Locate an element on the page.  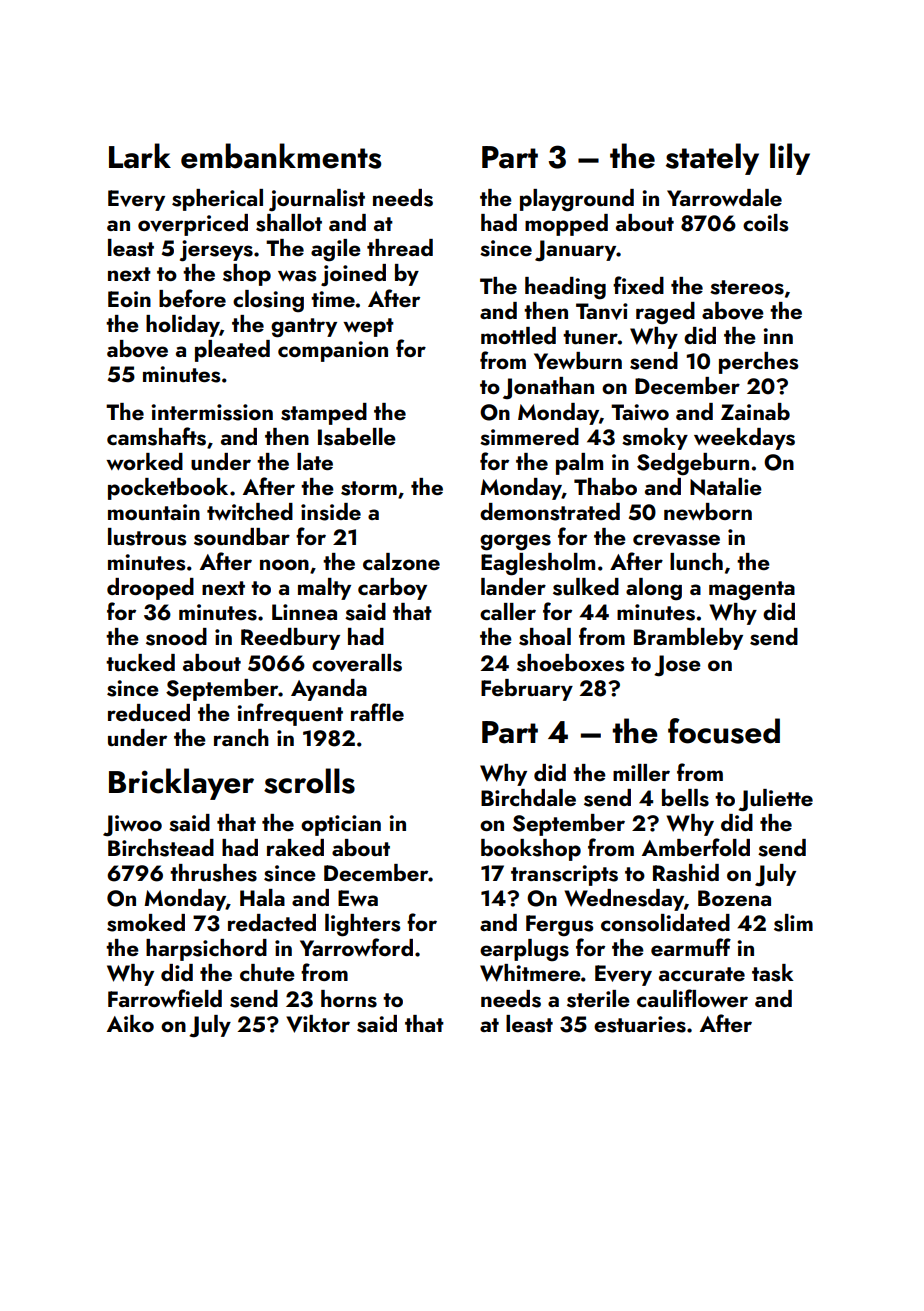
time is located at coordinates (333, 299).
